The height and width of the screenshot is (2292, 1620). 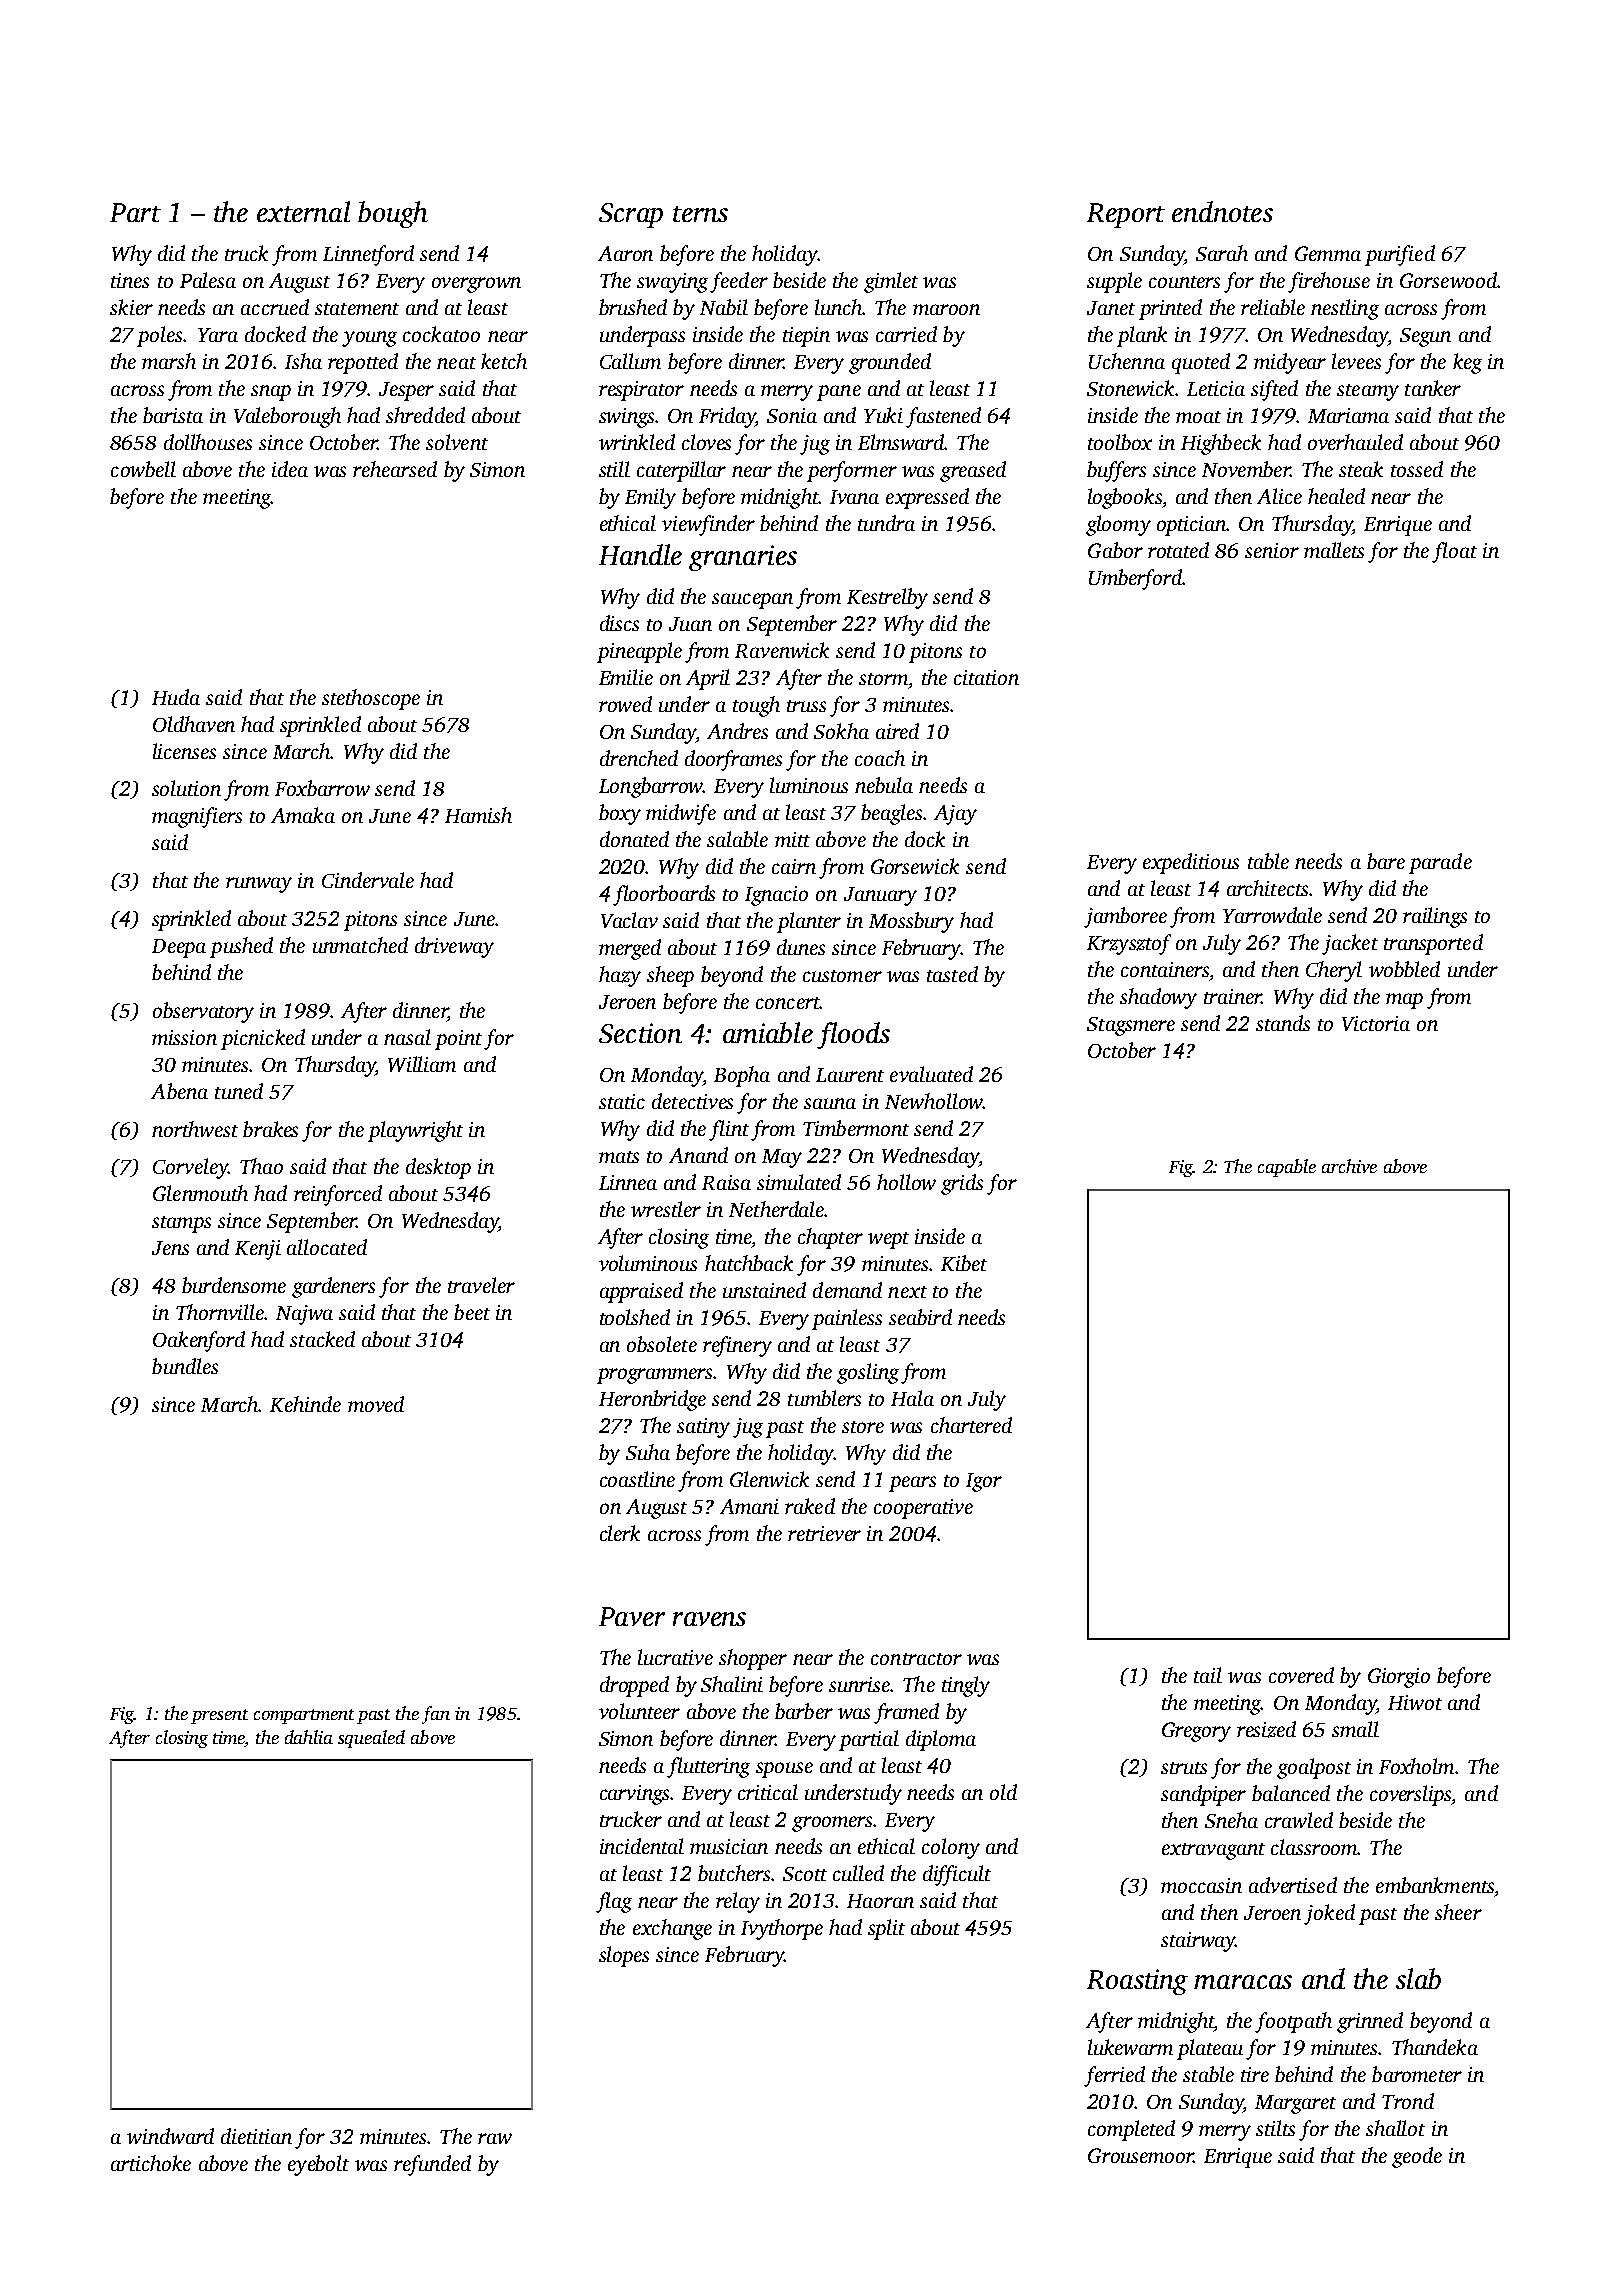 What do you see at coordinates (305, 1404) in the screenshot?
I see `Kehinde` at bounding box center [305, 1404].
